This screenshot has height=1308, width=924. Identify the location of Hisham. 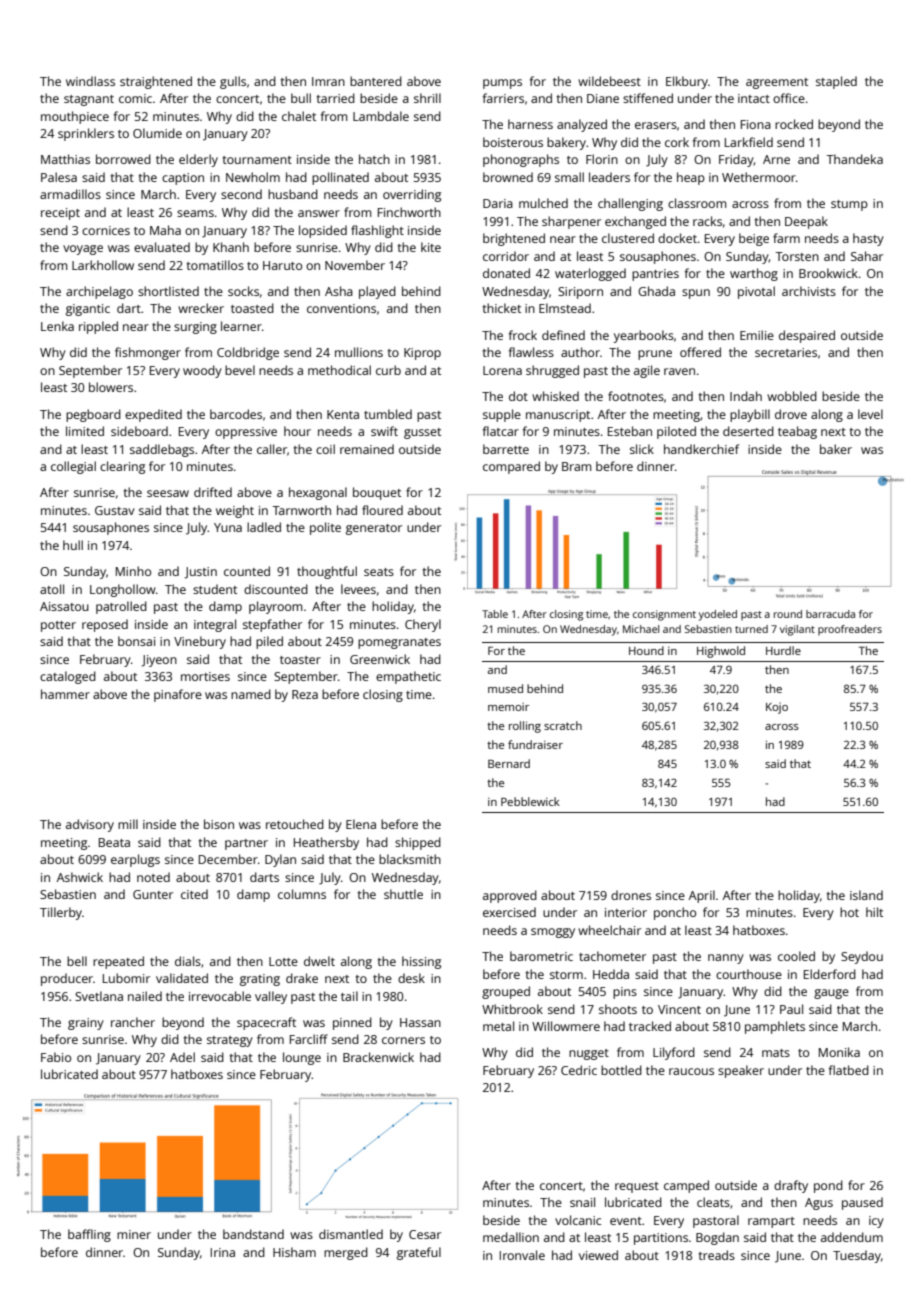
(294, 1252).
